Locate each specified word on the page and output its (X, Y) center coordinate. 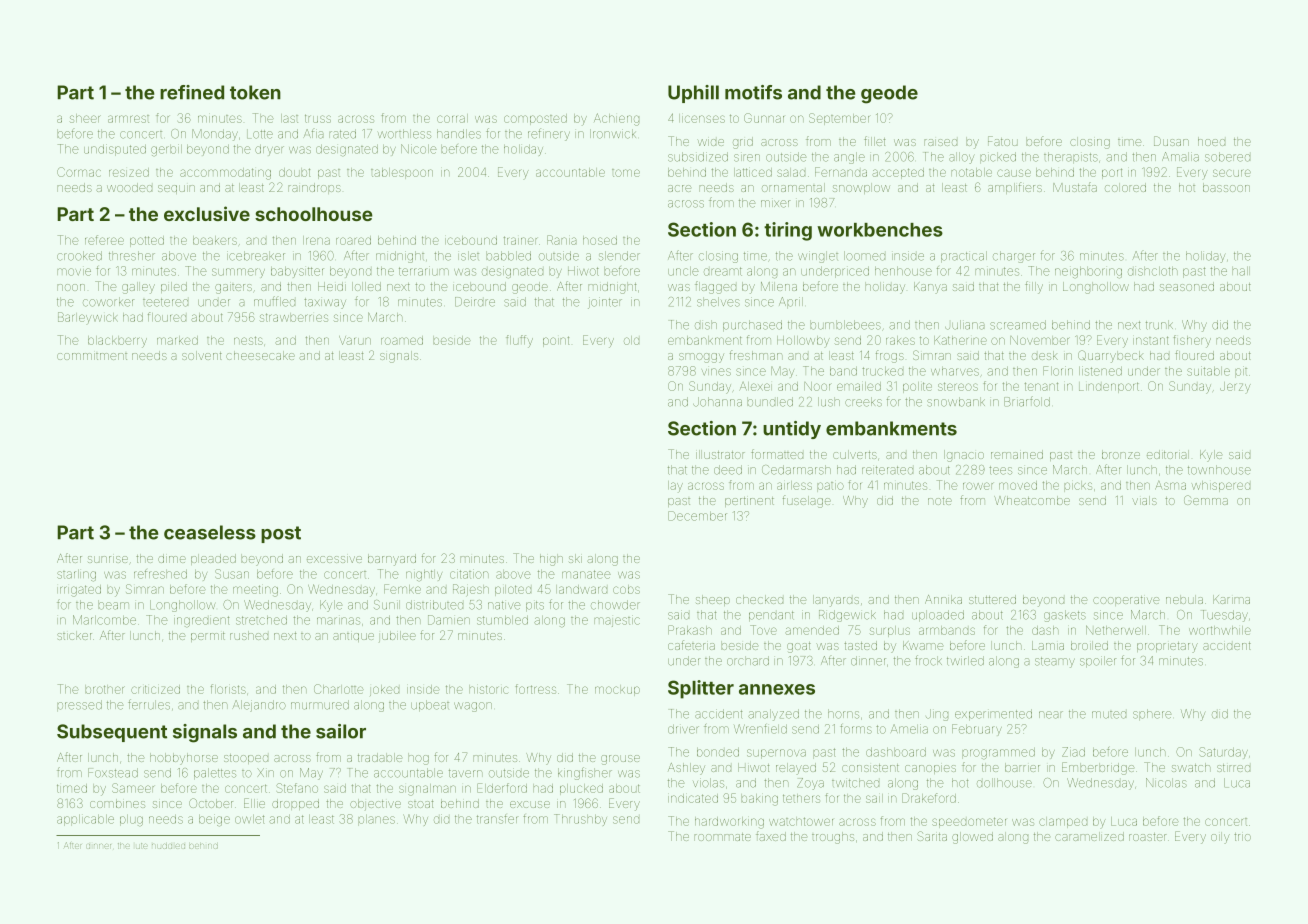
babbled (508, 256)
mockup (617, 690)
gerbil (166, 150)
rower (978, 486)
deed (728, 470)
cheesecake (260, 355)
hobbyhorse (184, 759)
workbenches (880, 230)
